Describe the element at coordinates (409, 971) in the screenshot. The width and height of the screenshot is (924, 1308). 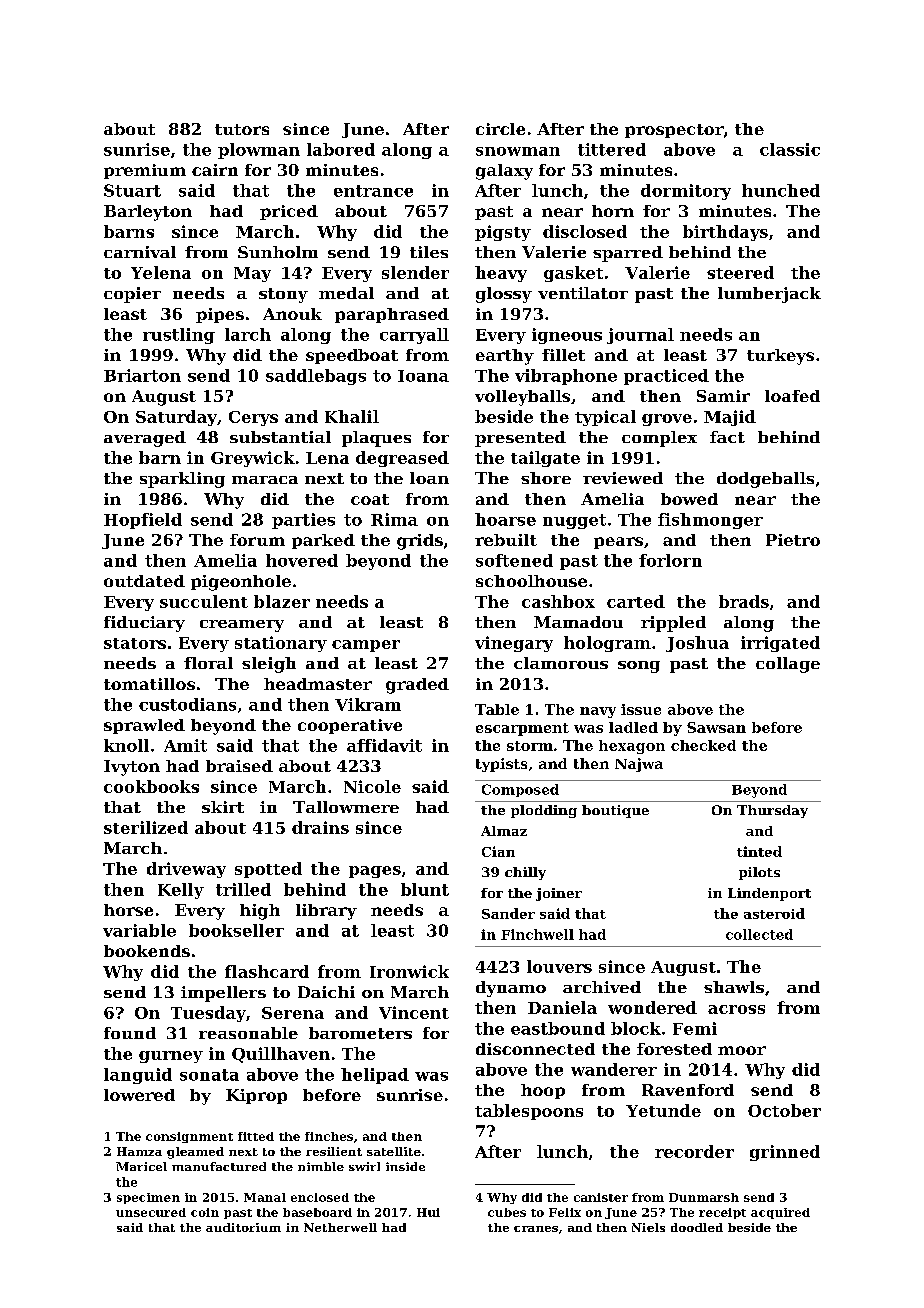
I see `Ironwick` at that location.
